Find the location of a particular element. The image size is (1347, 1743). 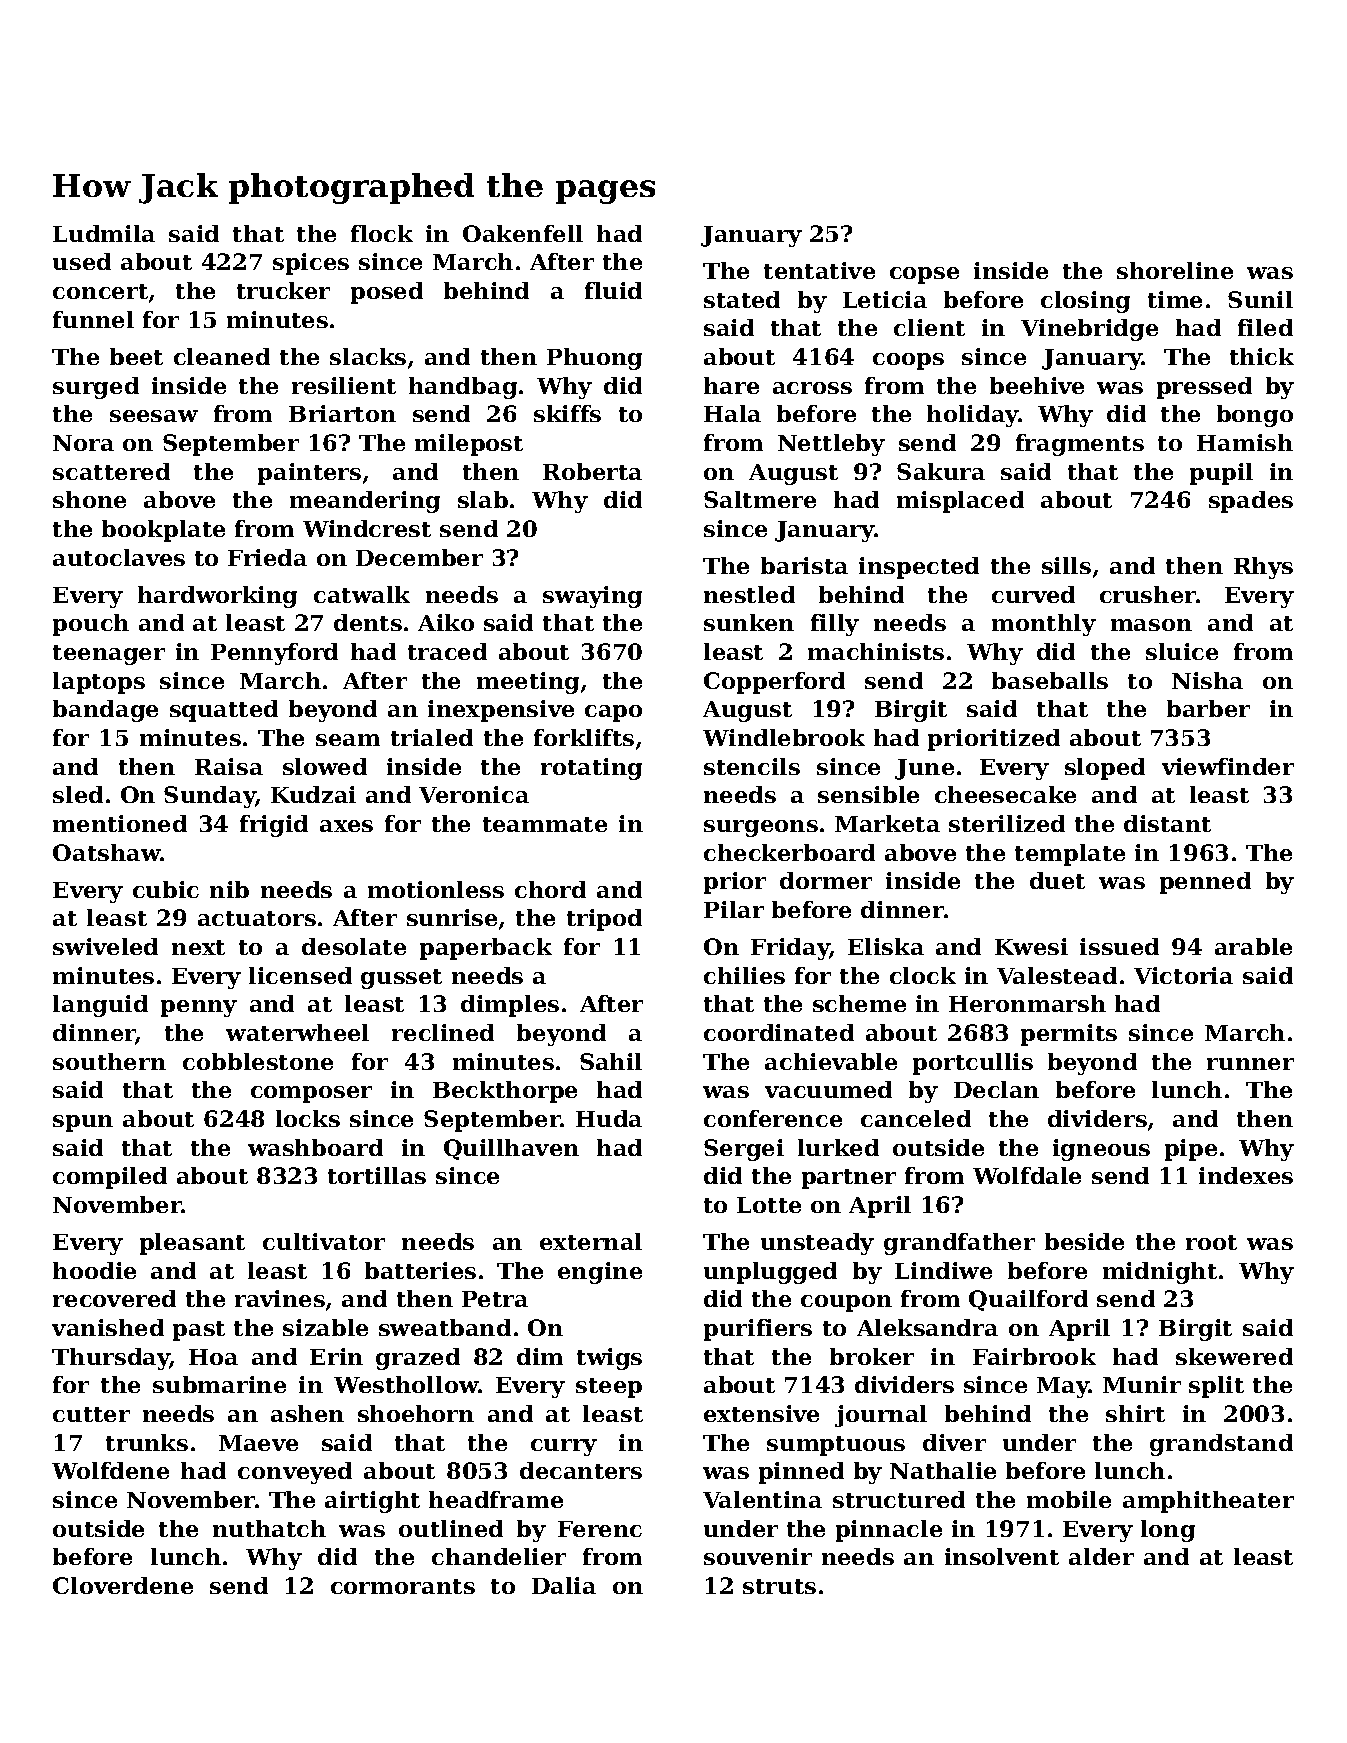

Oatshaw is located at coordinates (107, 852).
